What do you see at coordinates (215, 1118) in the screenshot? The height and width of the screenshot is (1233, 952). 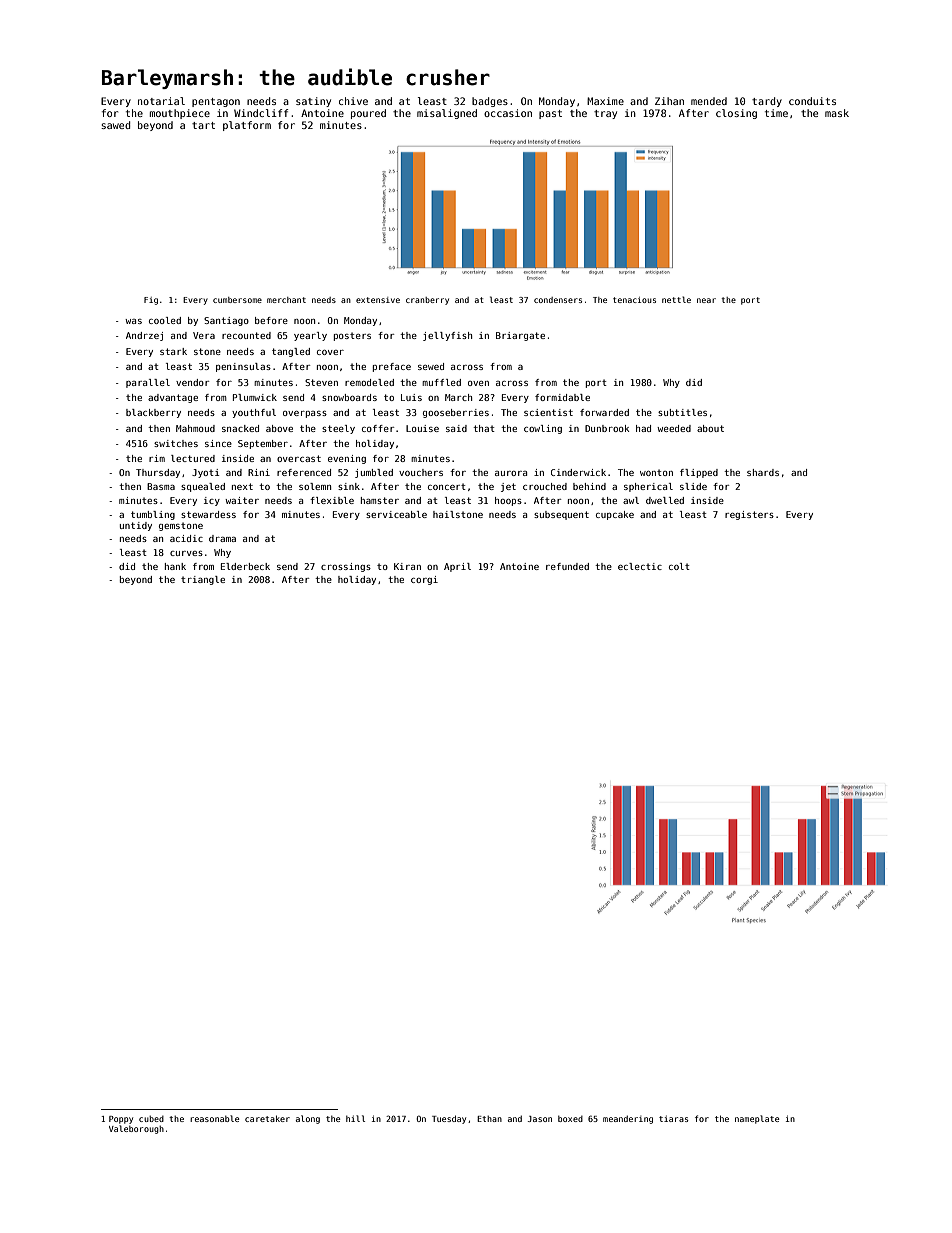 I see `reasonable` at bounding box center [215, 1118].
